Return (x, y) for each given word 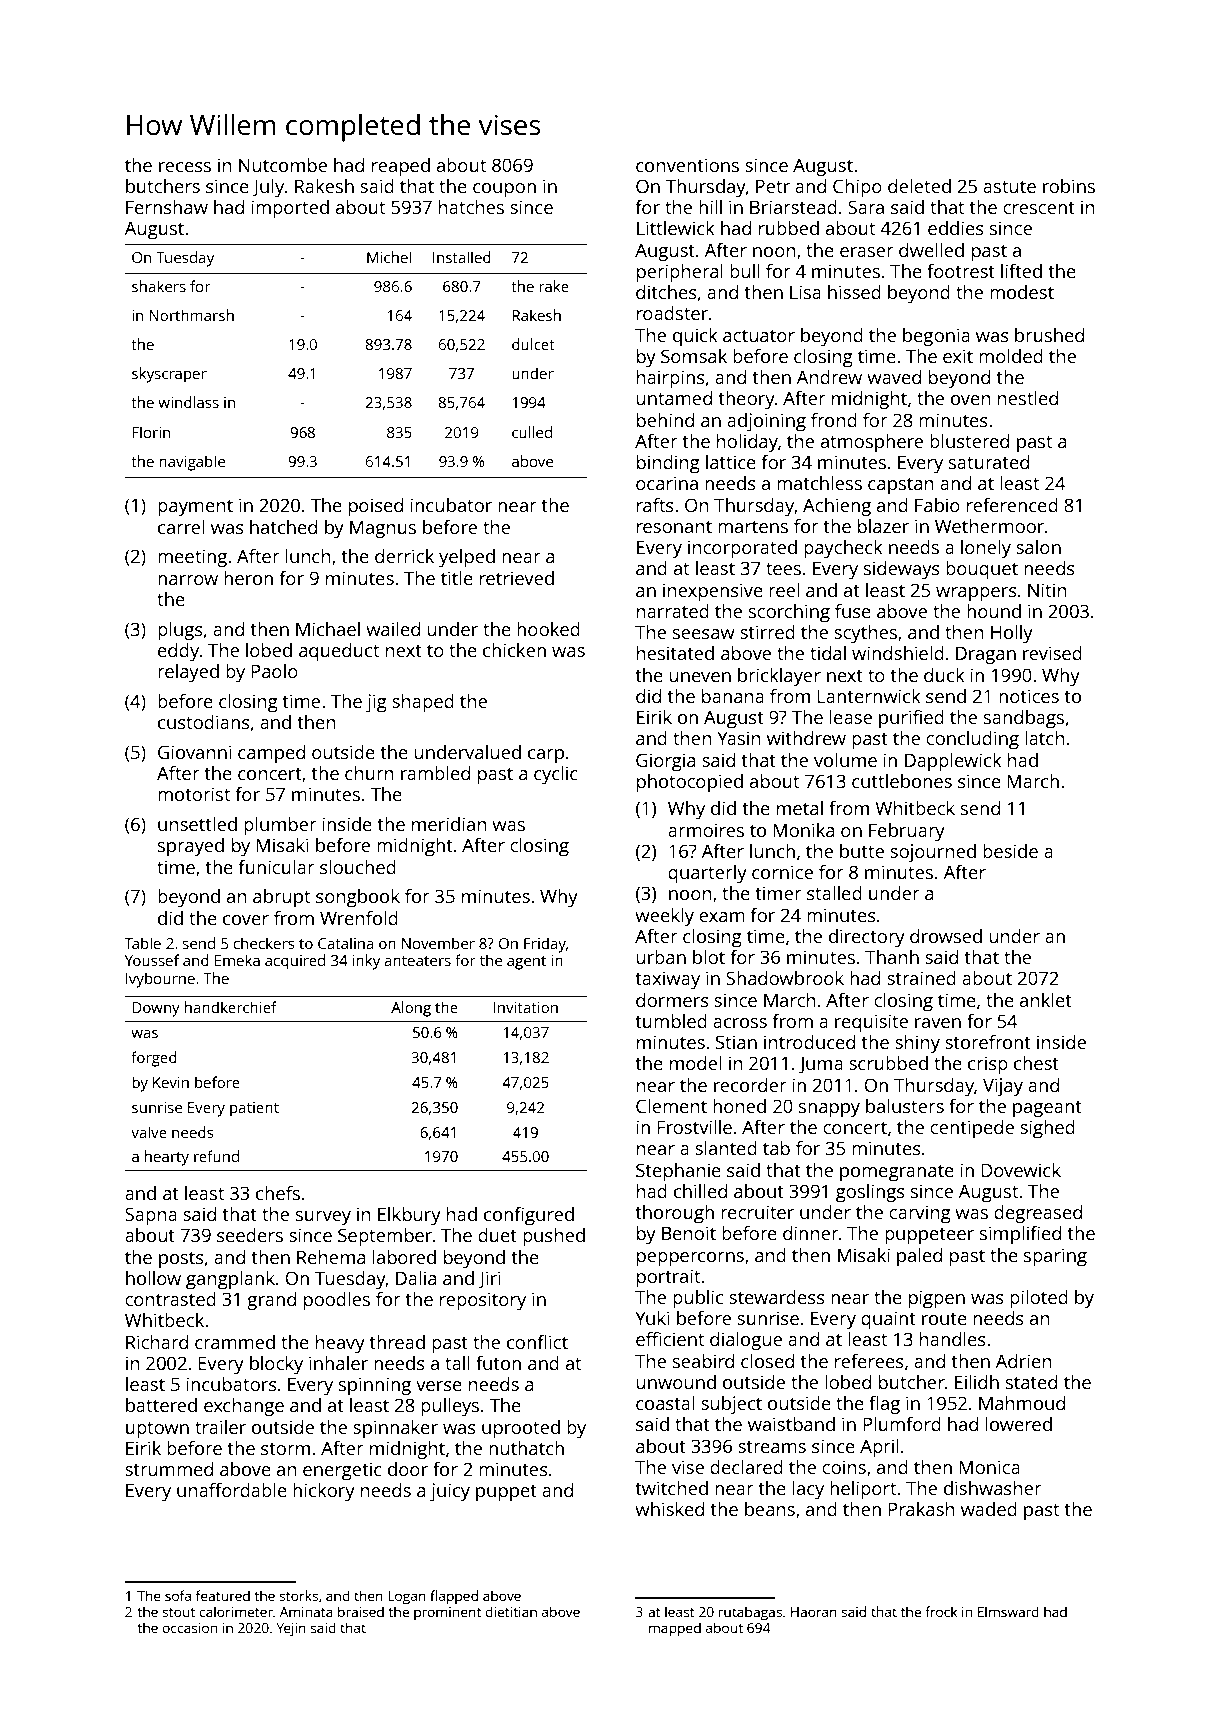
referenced (1012, 505)
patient (254, 1109)
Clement (671, 1106)
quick (695, 337)
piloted (1039, 1299)
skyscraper (169, 375)
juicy (450, 1492)
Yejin (291, 1629)
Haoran (814, 1612)
